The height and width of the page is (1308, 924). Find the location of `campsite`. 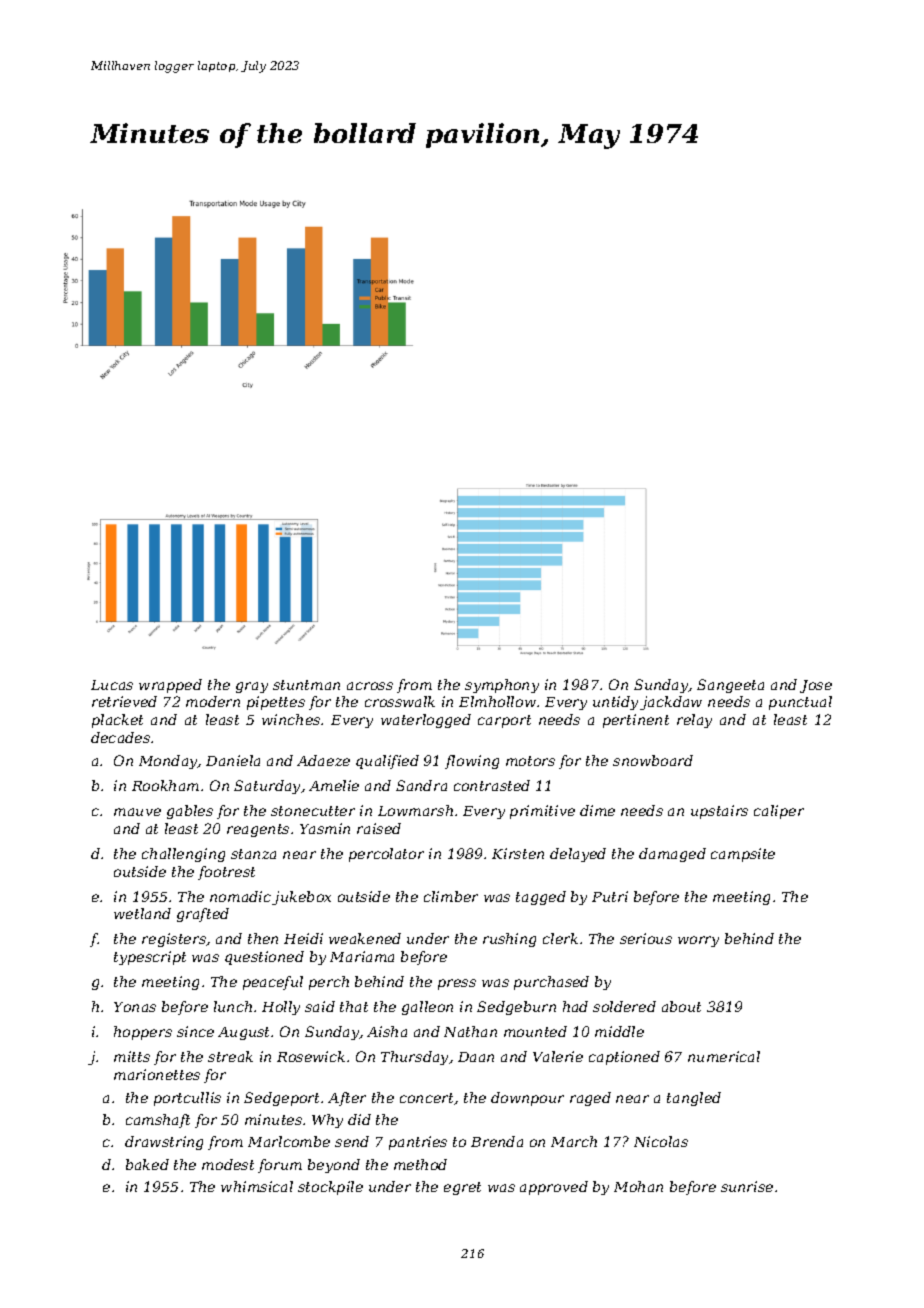

campsite is located at coordinates (743, 855).
